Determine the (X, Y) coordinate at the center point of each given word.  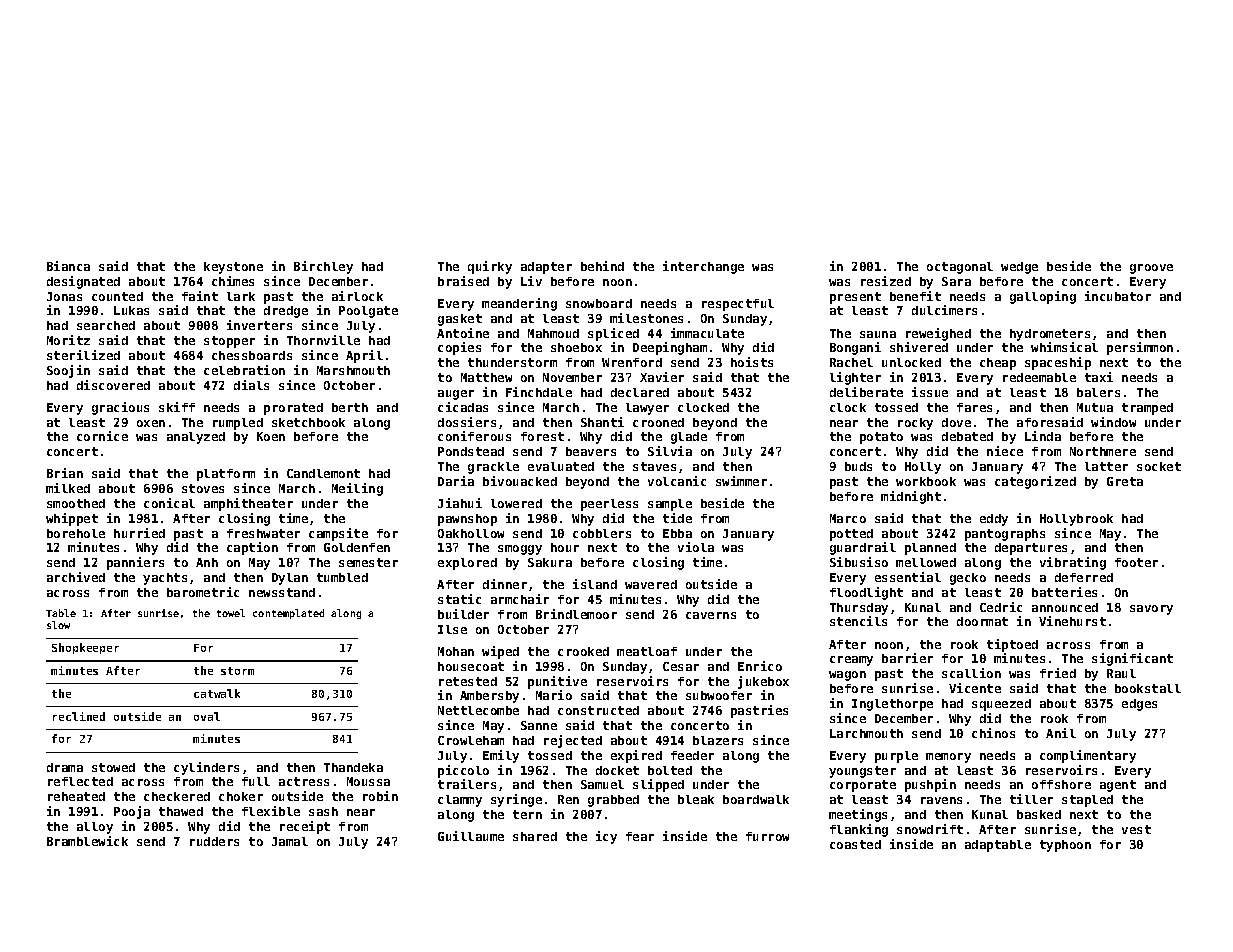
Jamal (290, 841)
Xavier (662, 377)
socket (1159, 466)
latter (1106, 466)
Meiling (357, 489)
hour (565, 547)
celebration (244, 370)
